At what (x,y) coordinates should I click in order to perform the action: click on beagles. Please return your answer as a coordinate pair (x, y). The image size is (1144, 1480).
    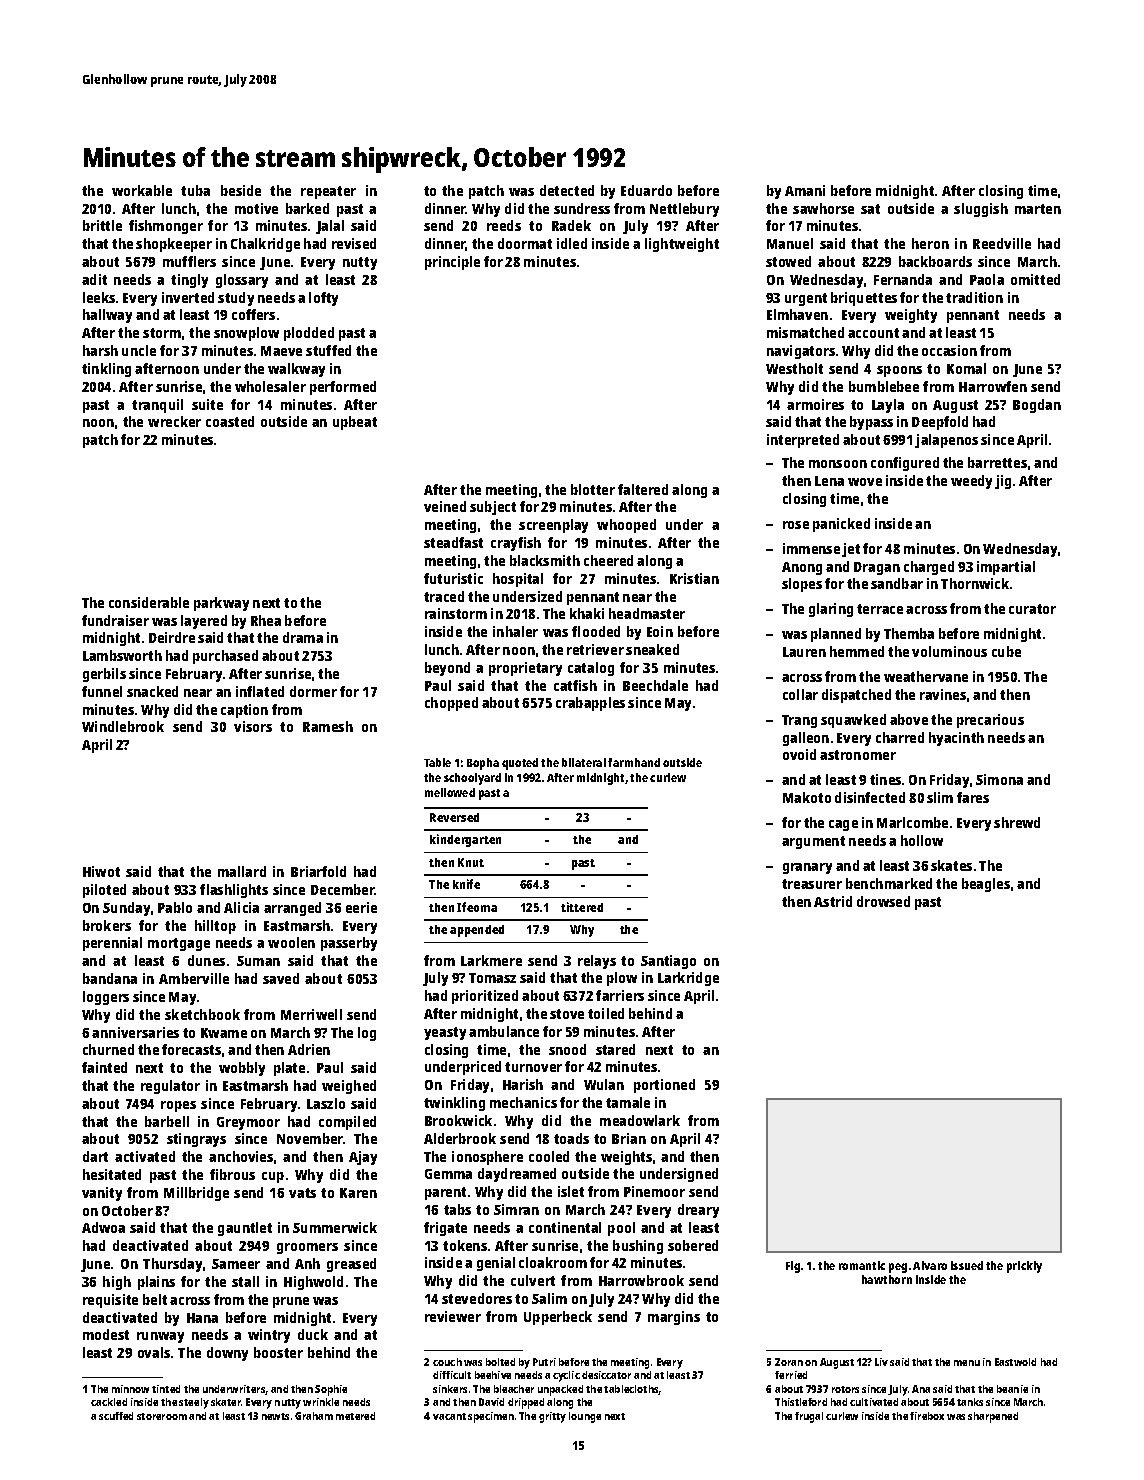
    Looking at the image, I should click on (986, 885).
